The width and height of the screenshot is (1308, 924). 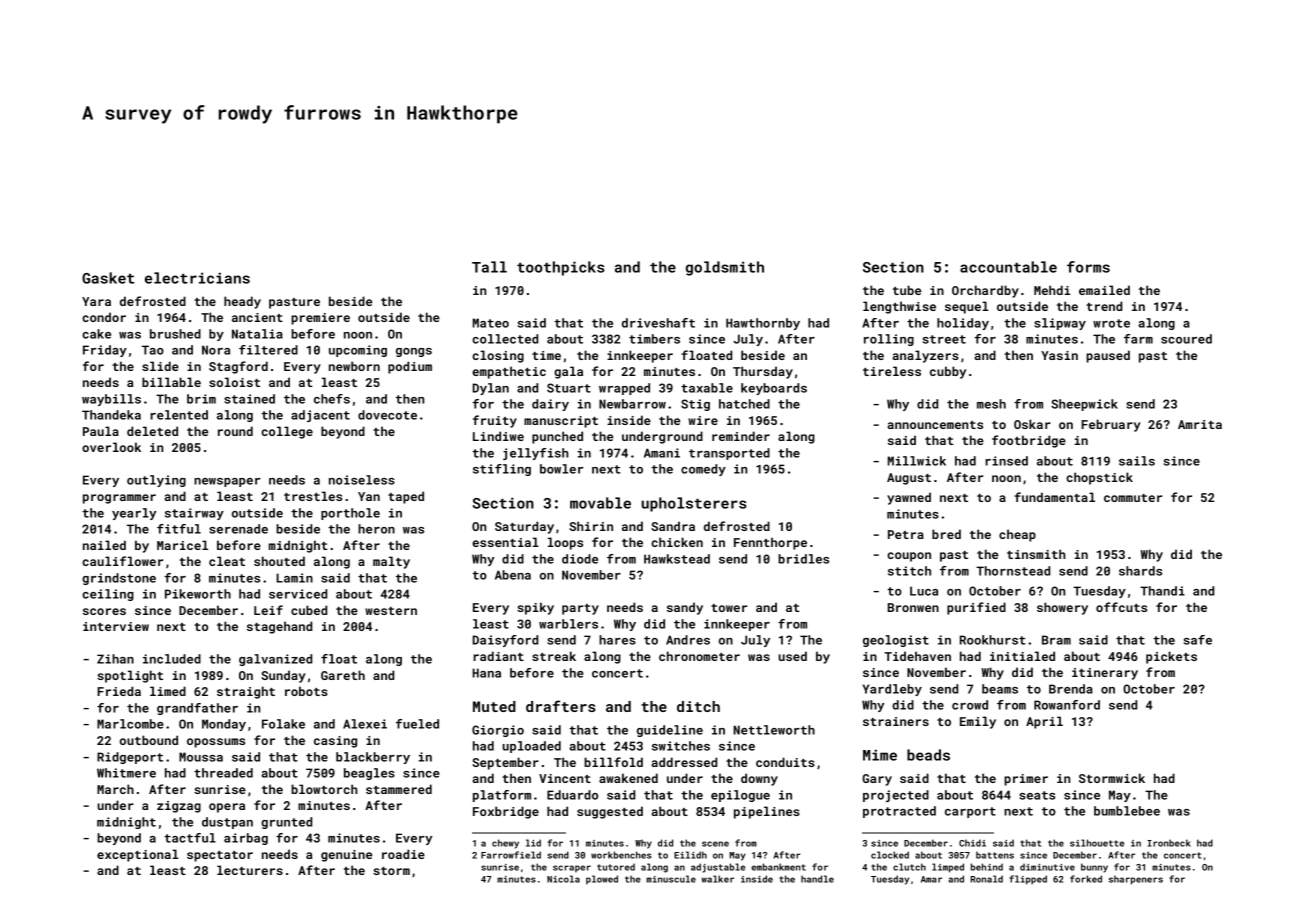 I want to click on bridles, so click(x=803, y=559).
